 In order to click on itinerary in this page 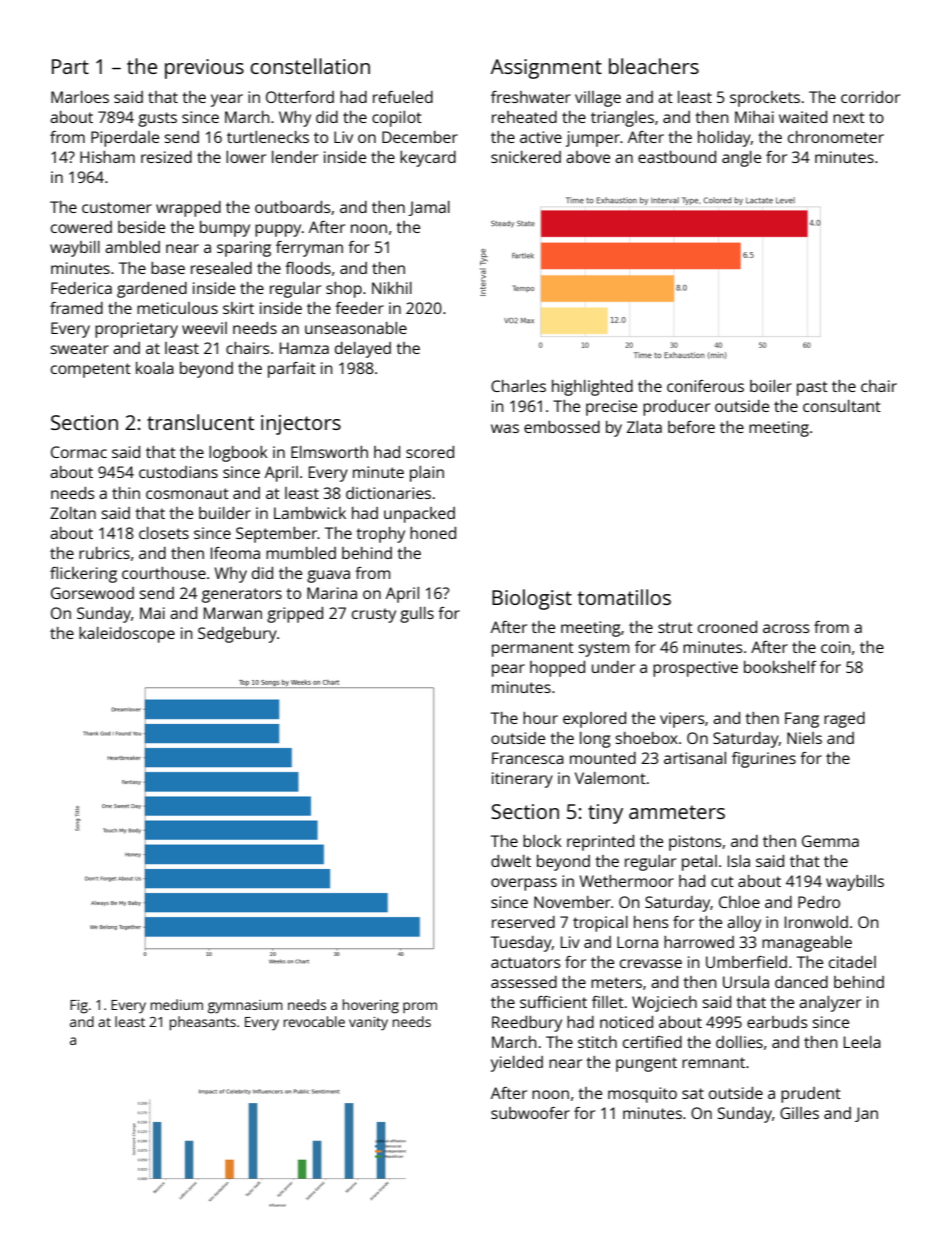, I will do `click(522, 780)`.
